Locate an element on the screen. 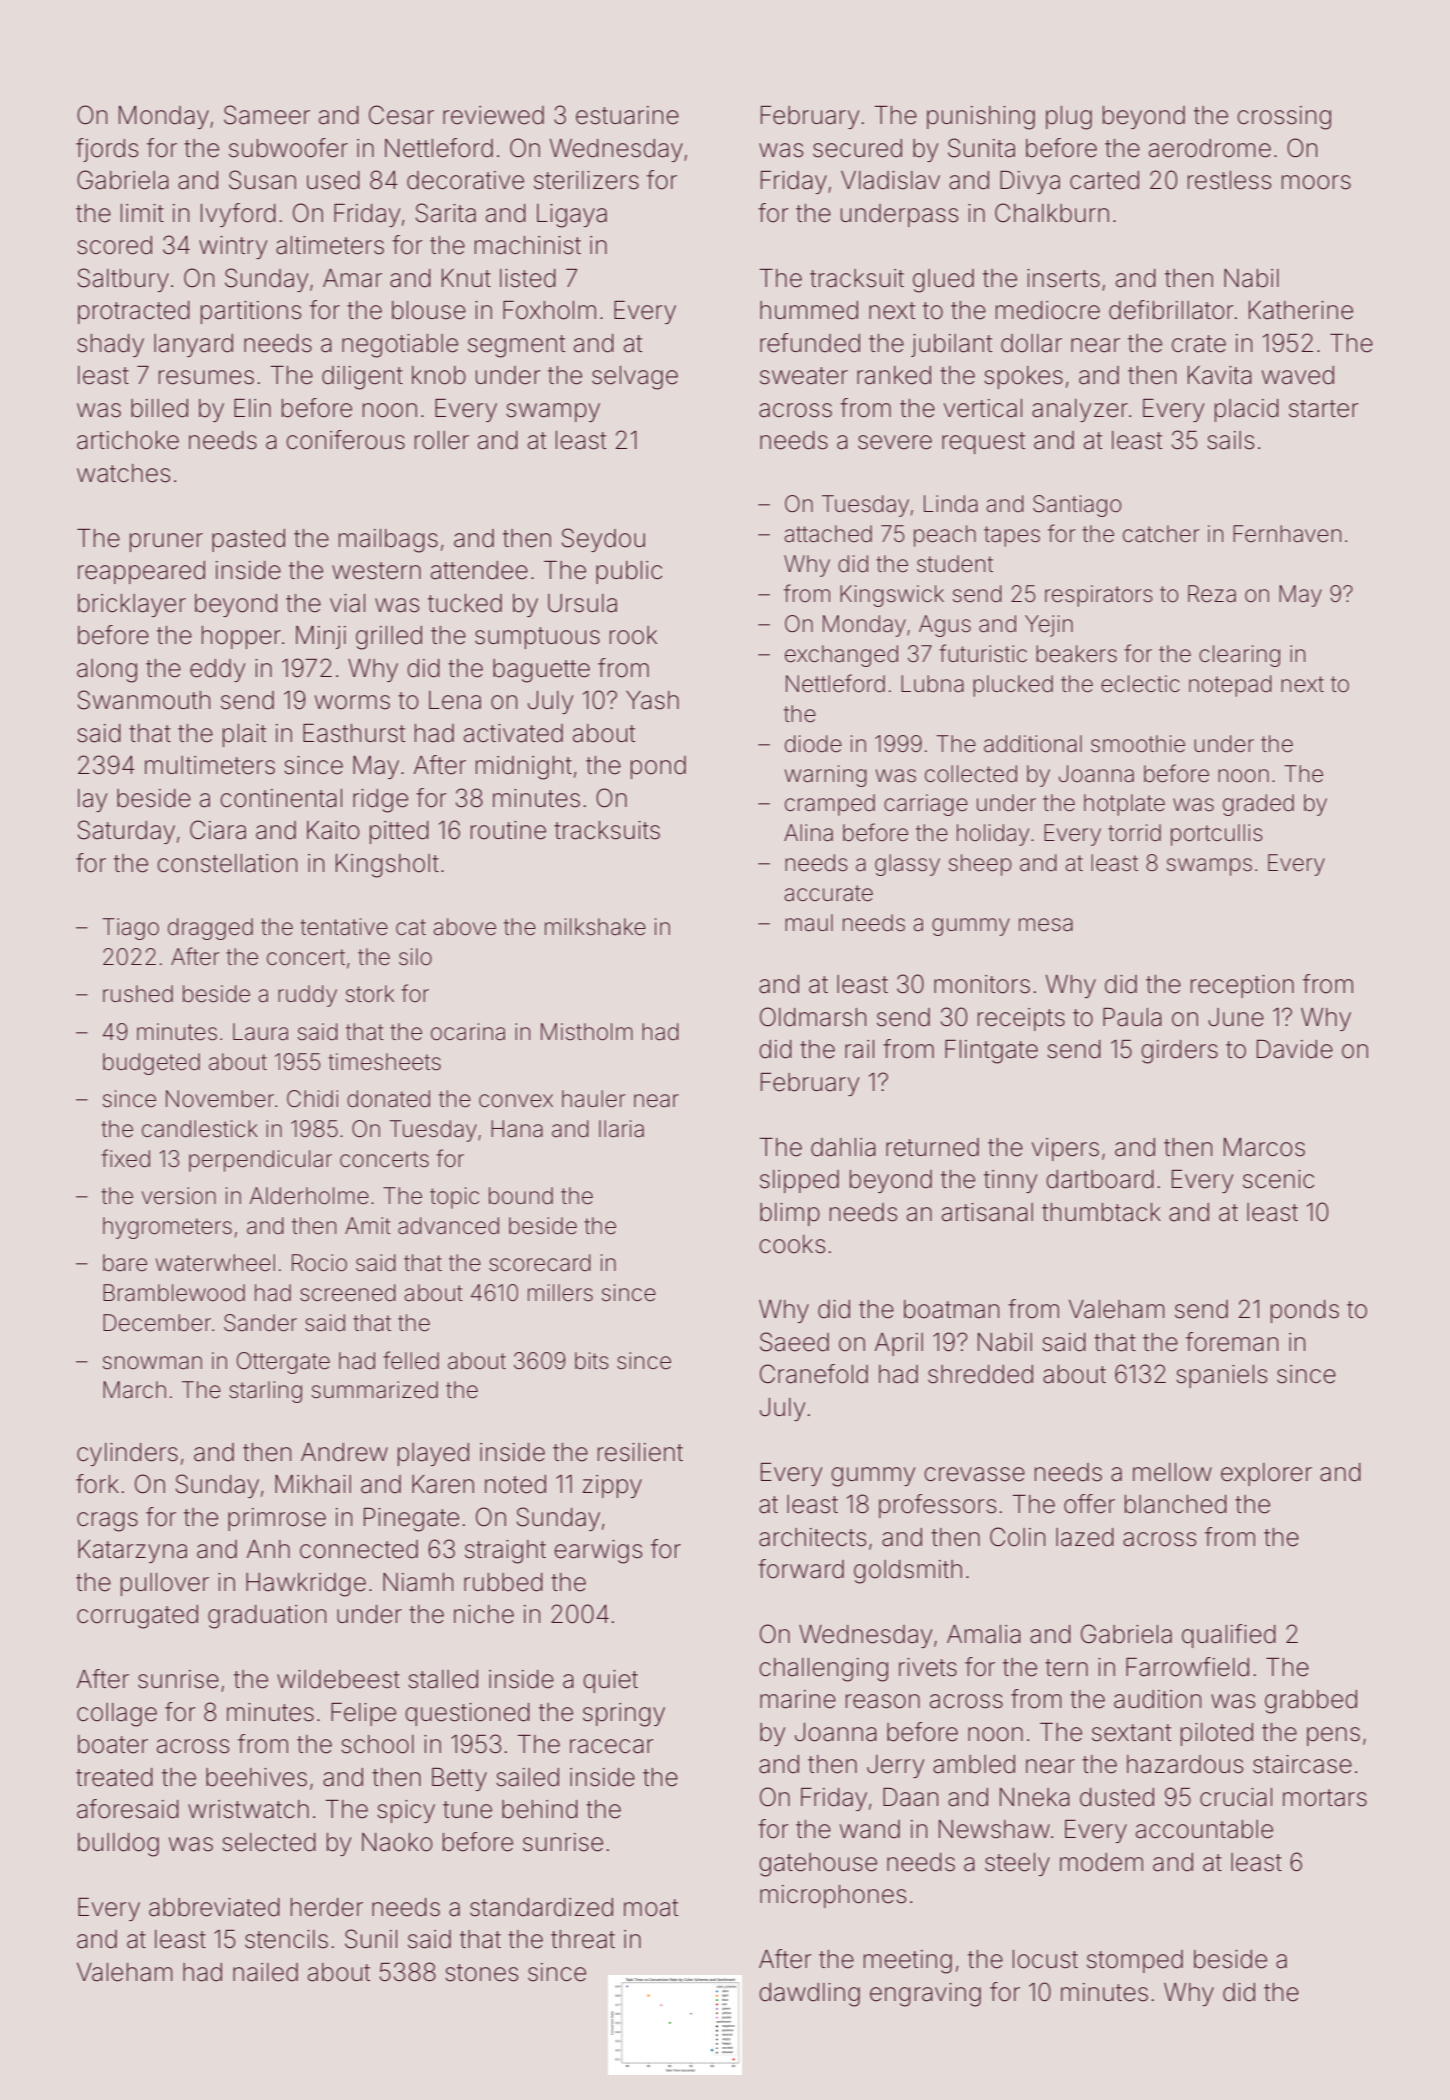 The image size is (1450, 2100). secured is located at coordinates (857, 148).
